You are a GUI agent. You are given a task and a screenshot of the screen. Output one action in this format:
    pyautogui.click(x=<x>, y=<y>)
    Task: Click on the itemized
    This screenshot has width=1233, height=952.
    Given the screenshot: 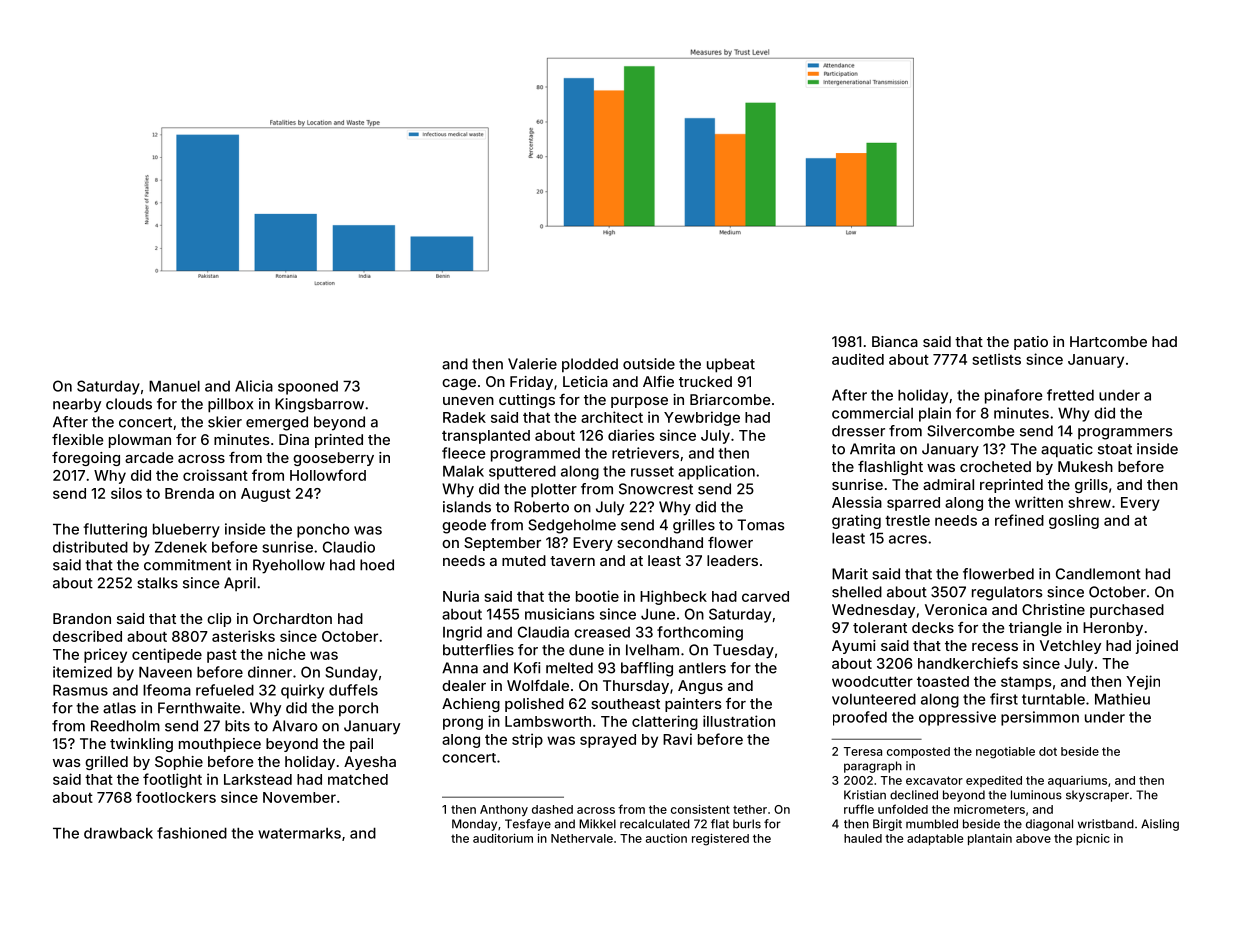 What is the action you would take?
    pyautogui.click(x=82, y=672)
